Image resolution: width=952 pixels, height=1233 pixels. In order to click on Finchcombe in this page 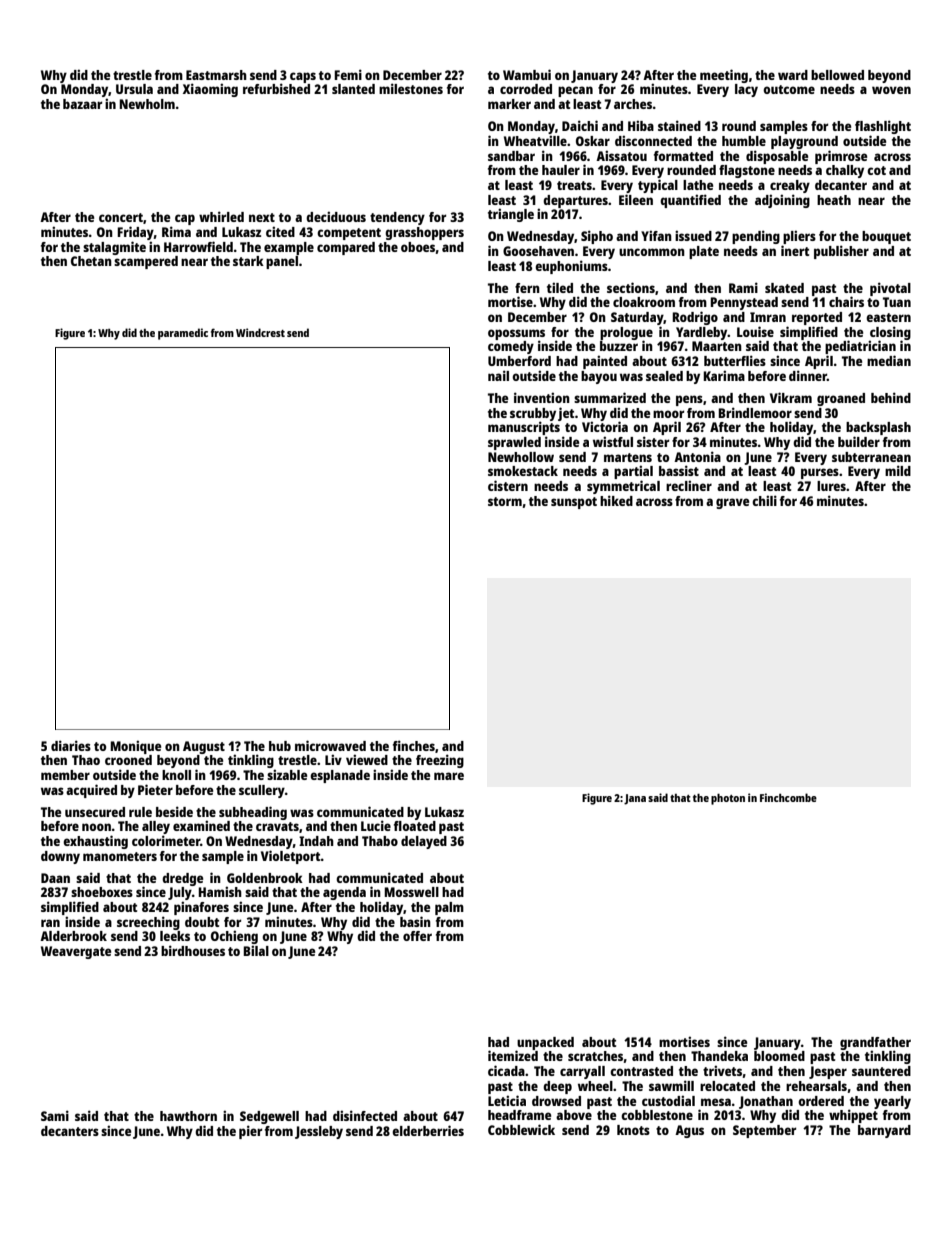, I will do `click(788, 797)`.
